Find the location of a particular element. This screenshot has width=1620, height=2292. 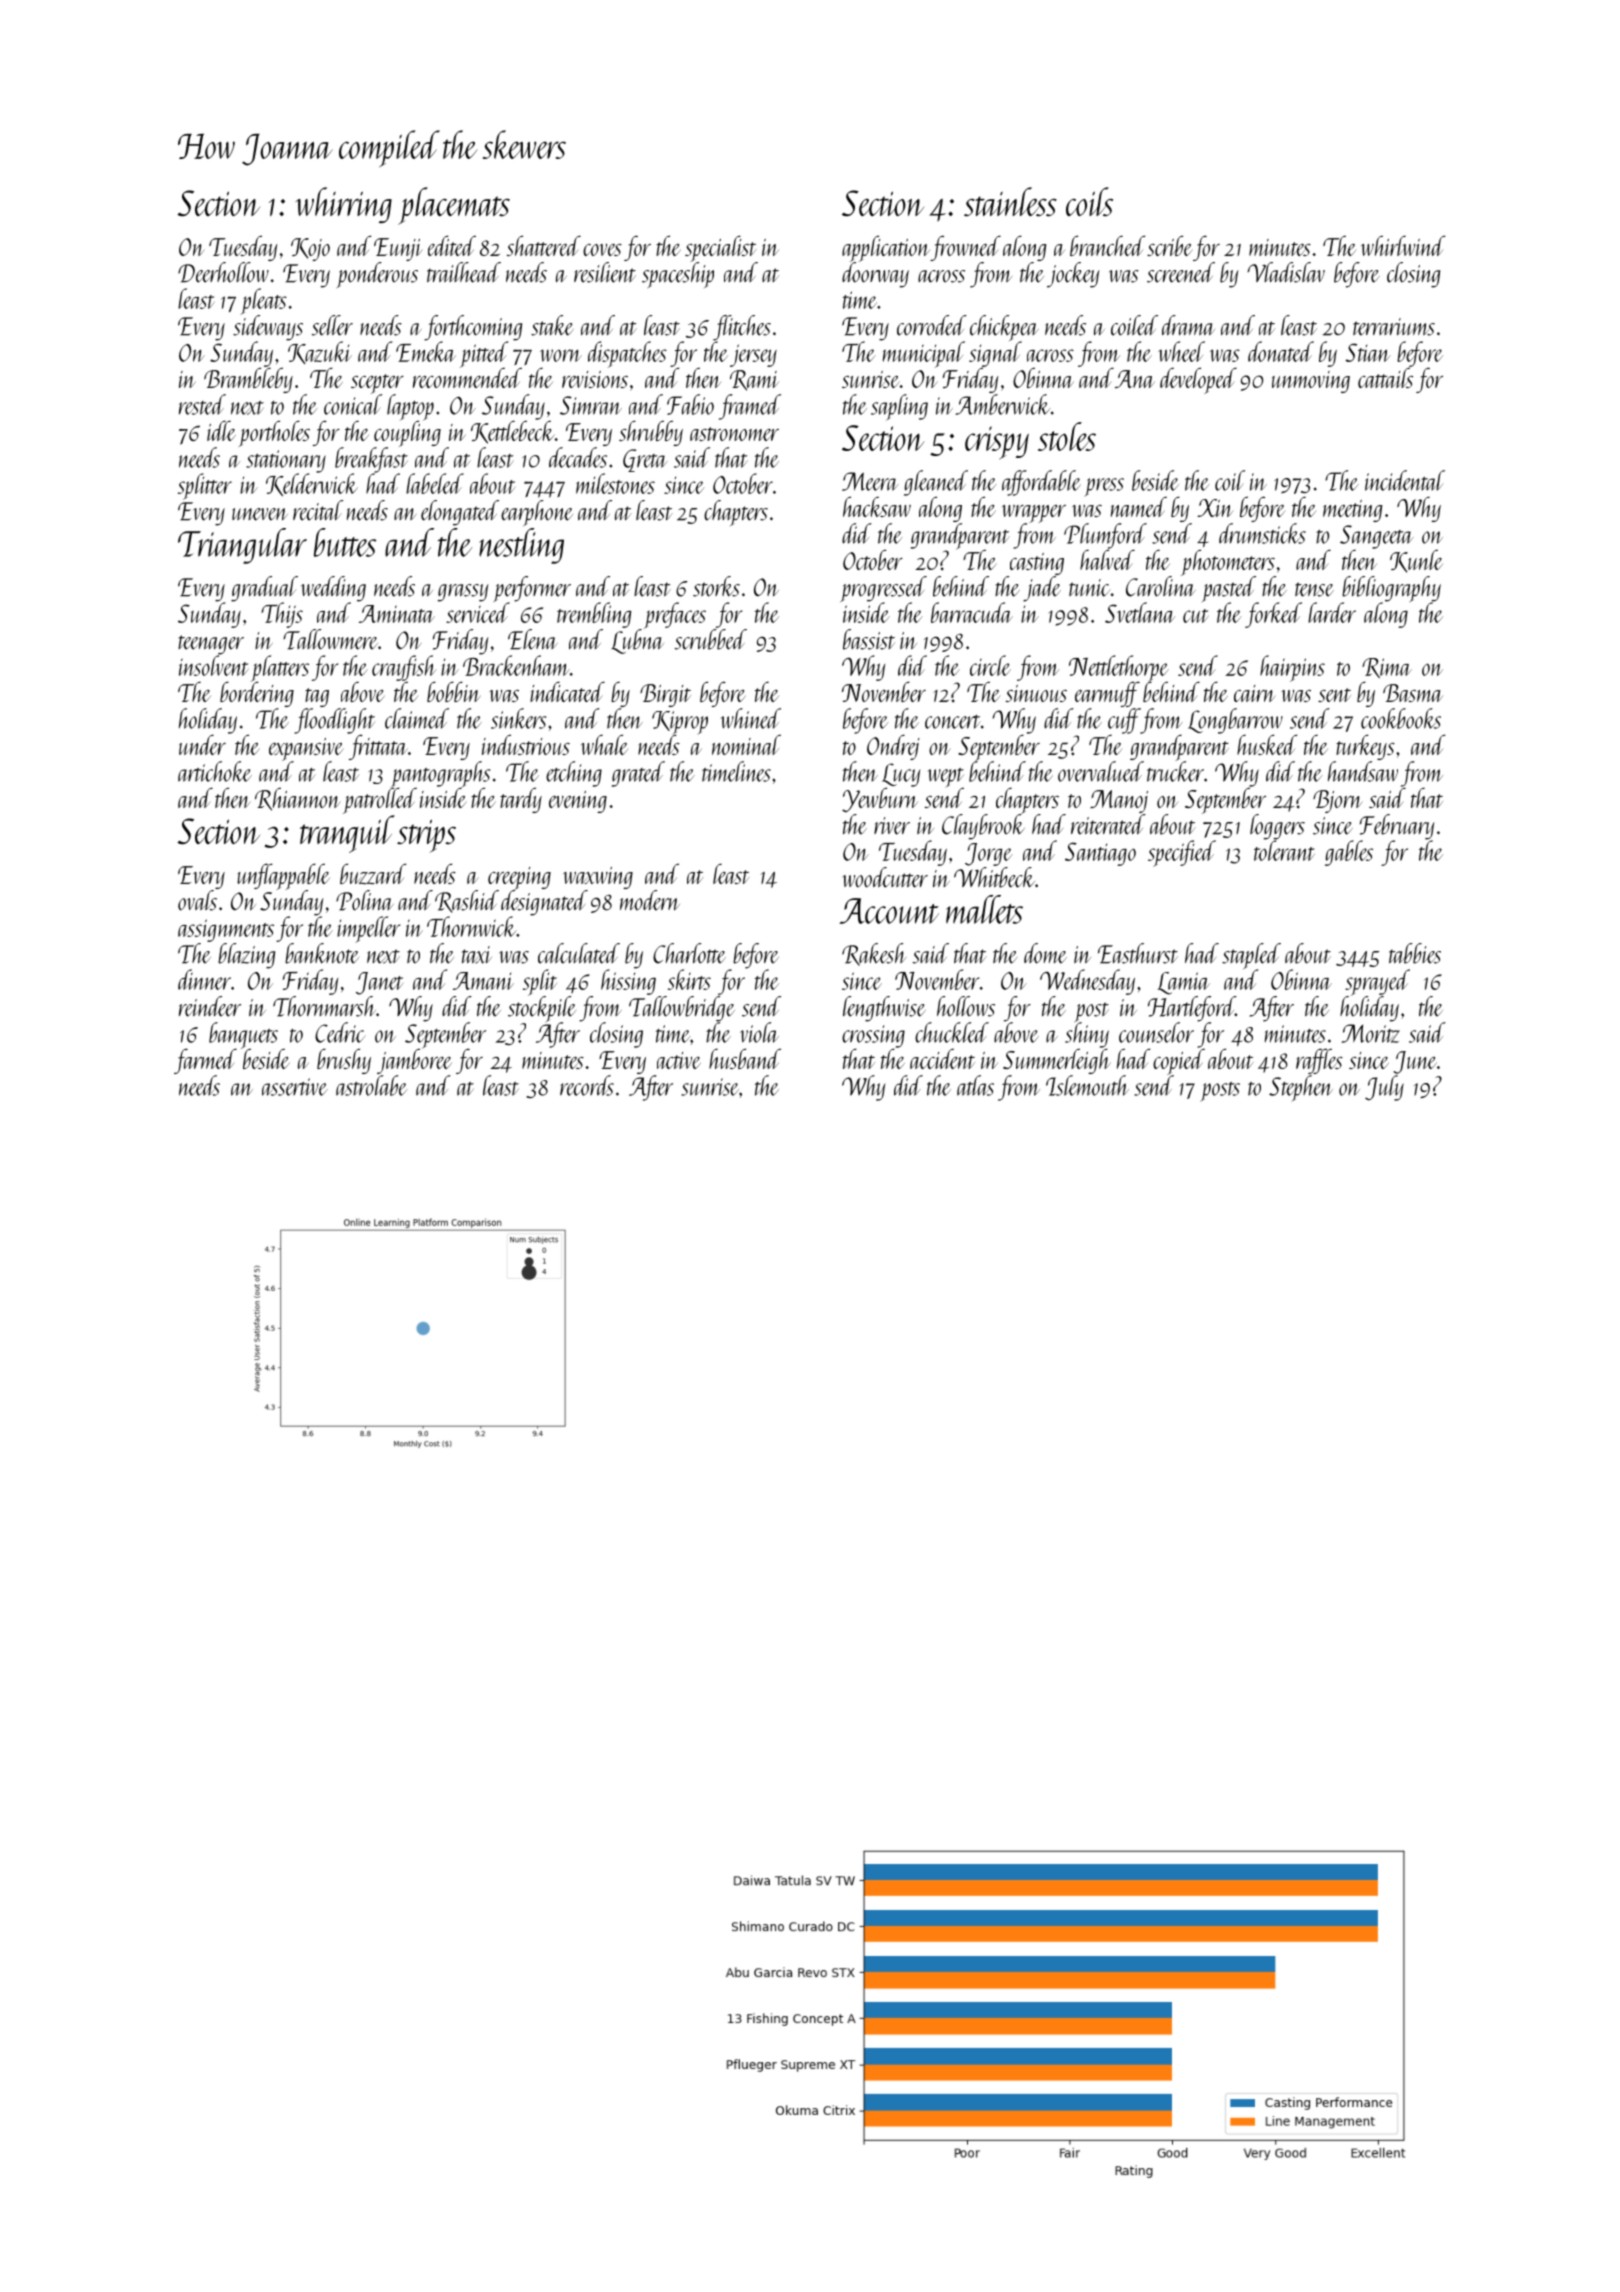

unflappable is located at coordinates (284, 876).
